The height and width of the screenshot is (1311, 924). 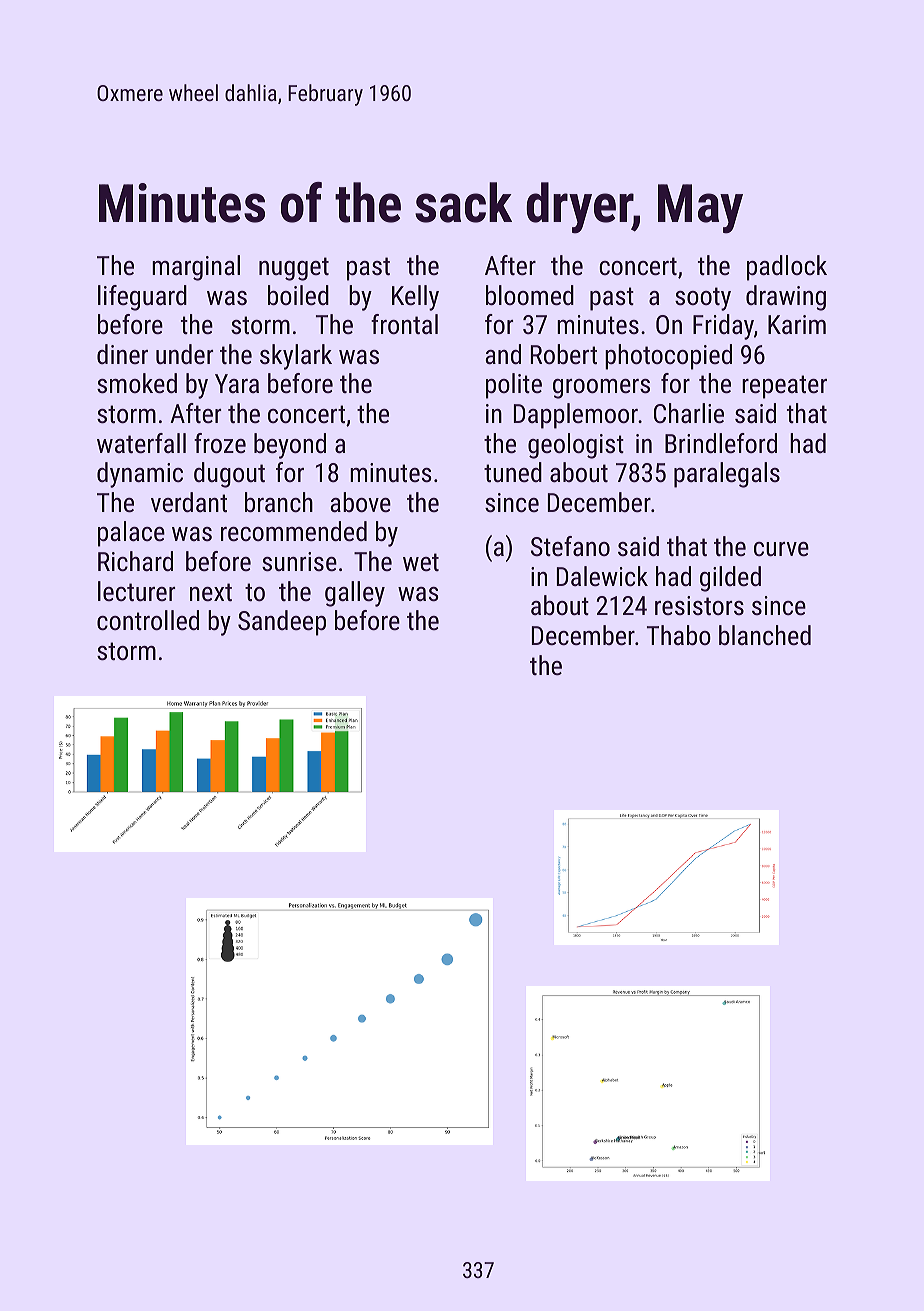 I want to click on Karim, so click(x=797, y=324).
